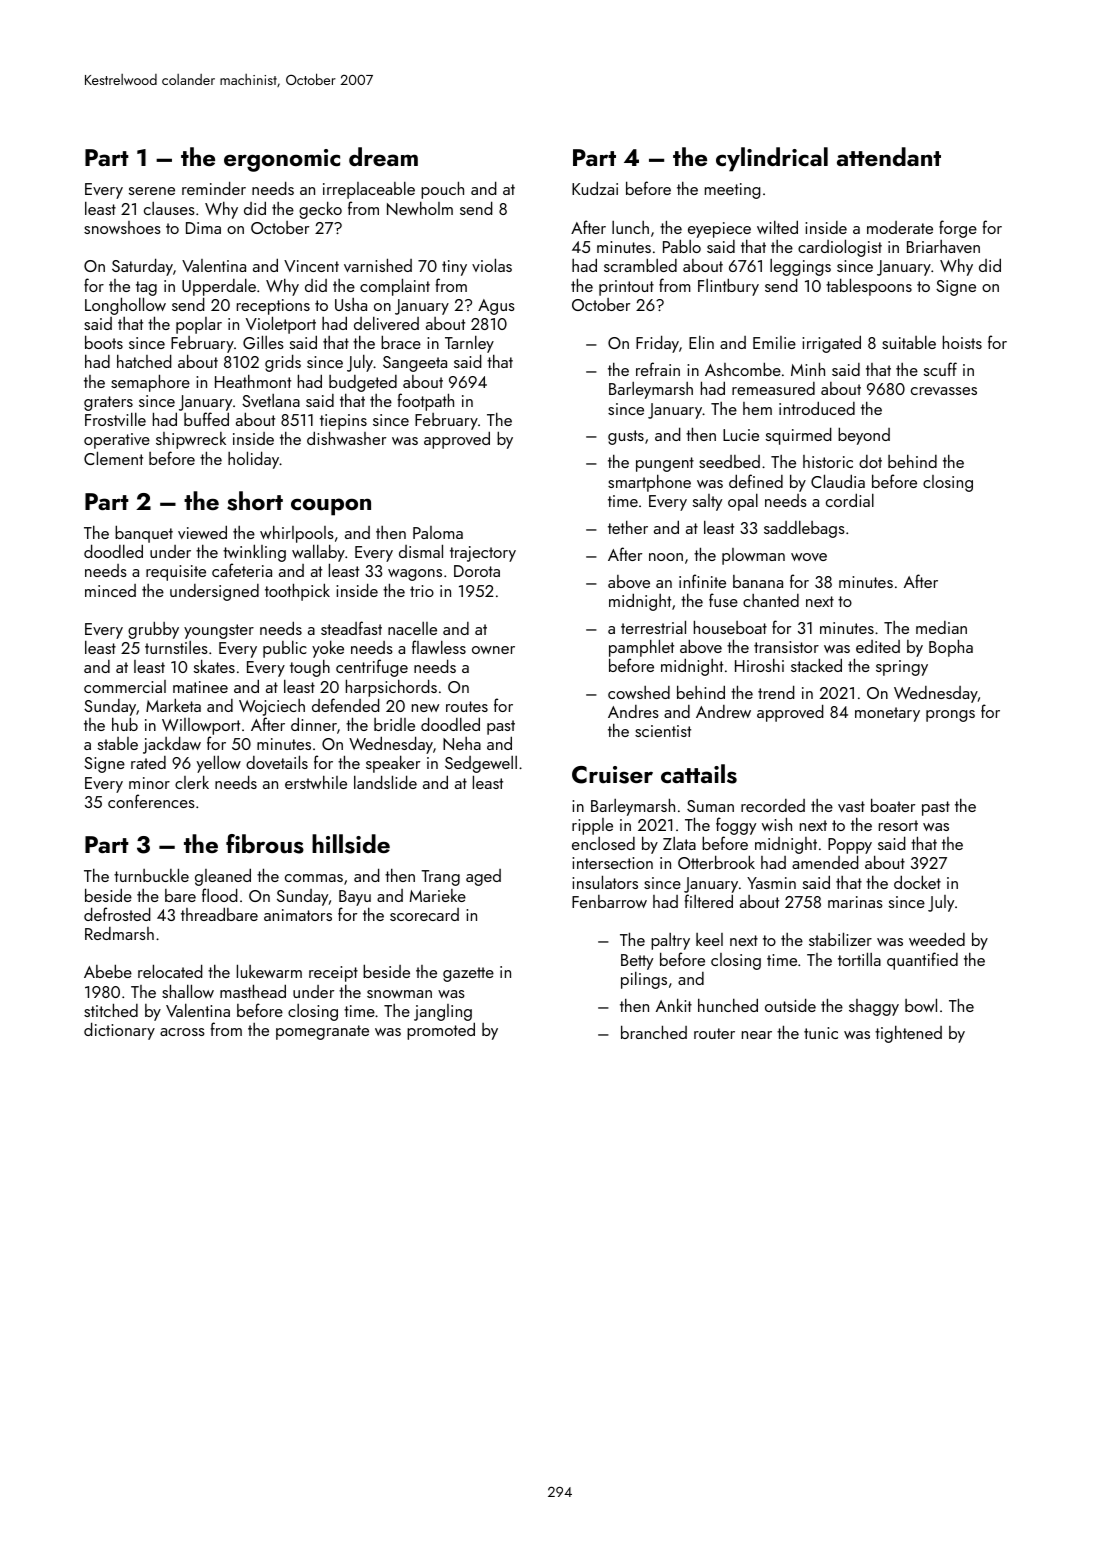 The width and height of the document is (1095, 1548). I want to click on dream, so click(383, 156).
